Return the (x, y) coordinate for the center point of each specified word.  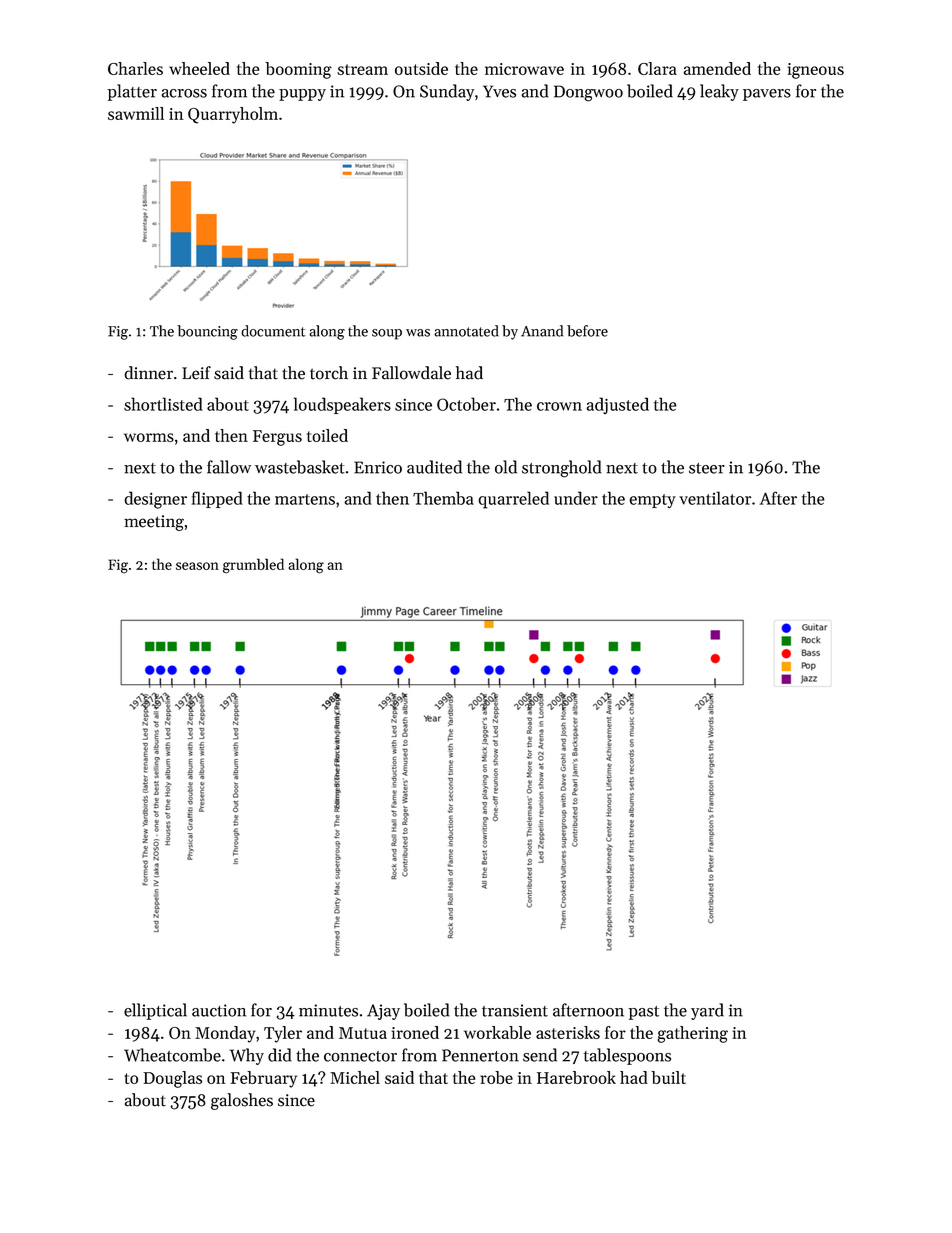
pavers (767, 95)
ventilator (715, 498)
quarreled (513, 500)
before (587, 331)
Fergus (277, 438)
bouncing (207, 332)
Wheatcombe (172, 1055)
